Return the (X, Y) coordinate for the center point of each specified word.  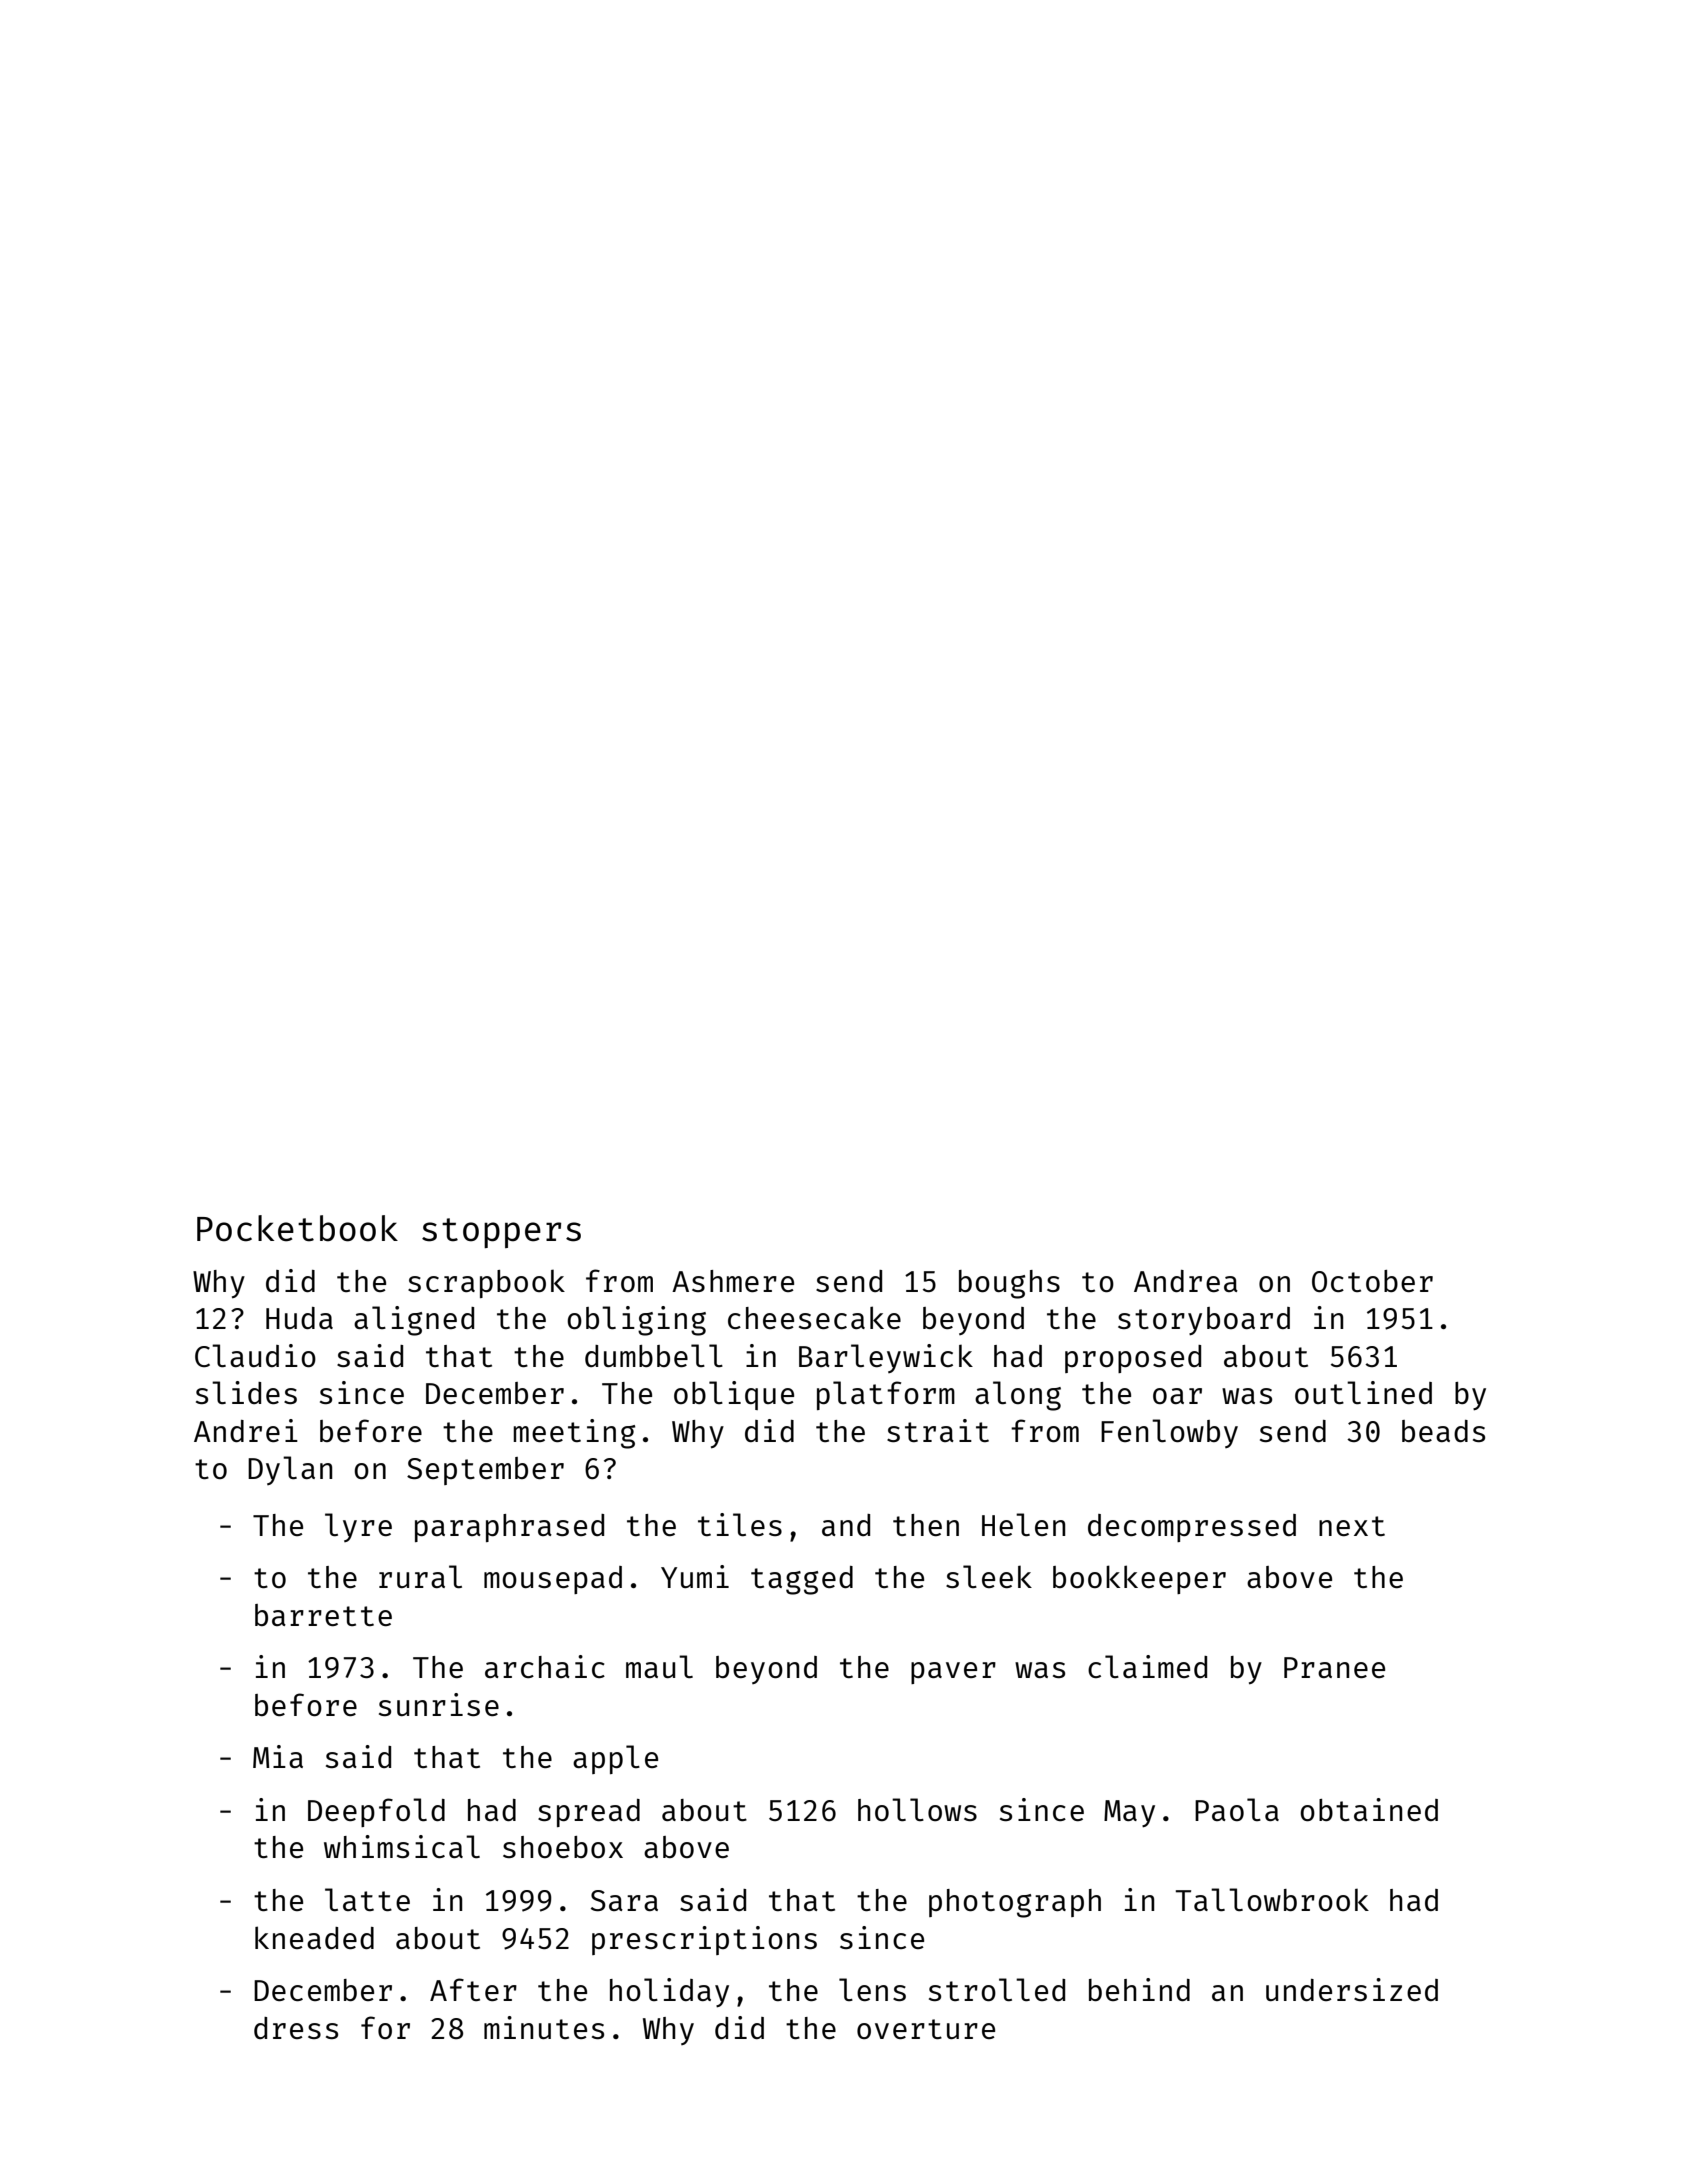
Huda (299, 1318)
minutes (544, 2027)
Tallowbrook (1272, 1900)
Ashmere (733, 1281)
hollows (917, 1809)
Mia (278, 1756)
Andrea (1186, 1281)
